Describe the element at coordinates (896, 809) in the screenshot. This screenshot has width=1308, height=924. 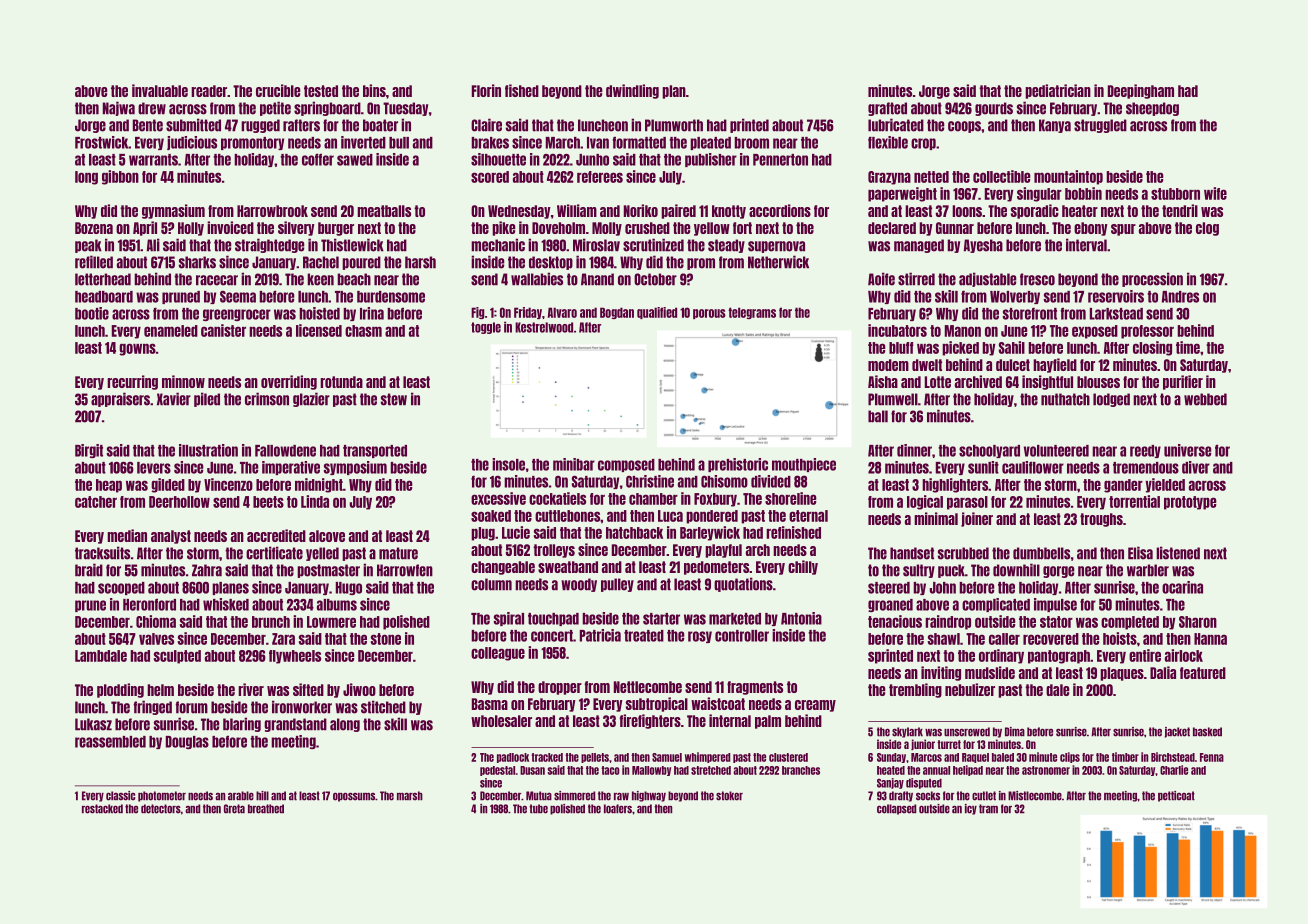
I see `collapsed` at that location.
